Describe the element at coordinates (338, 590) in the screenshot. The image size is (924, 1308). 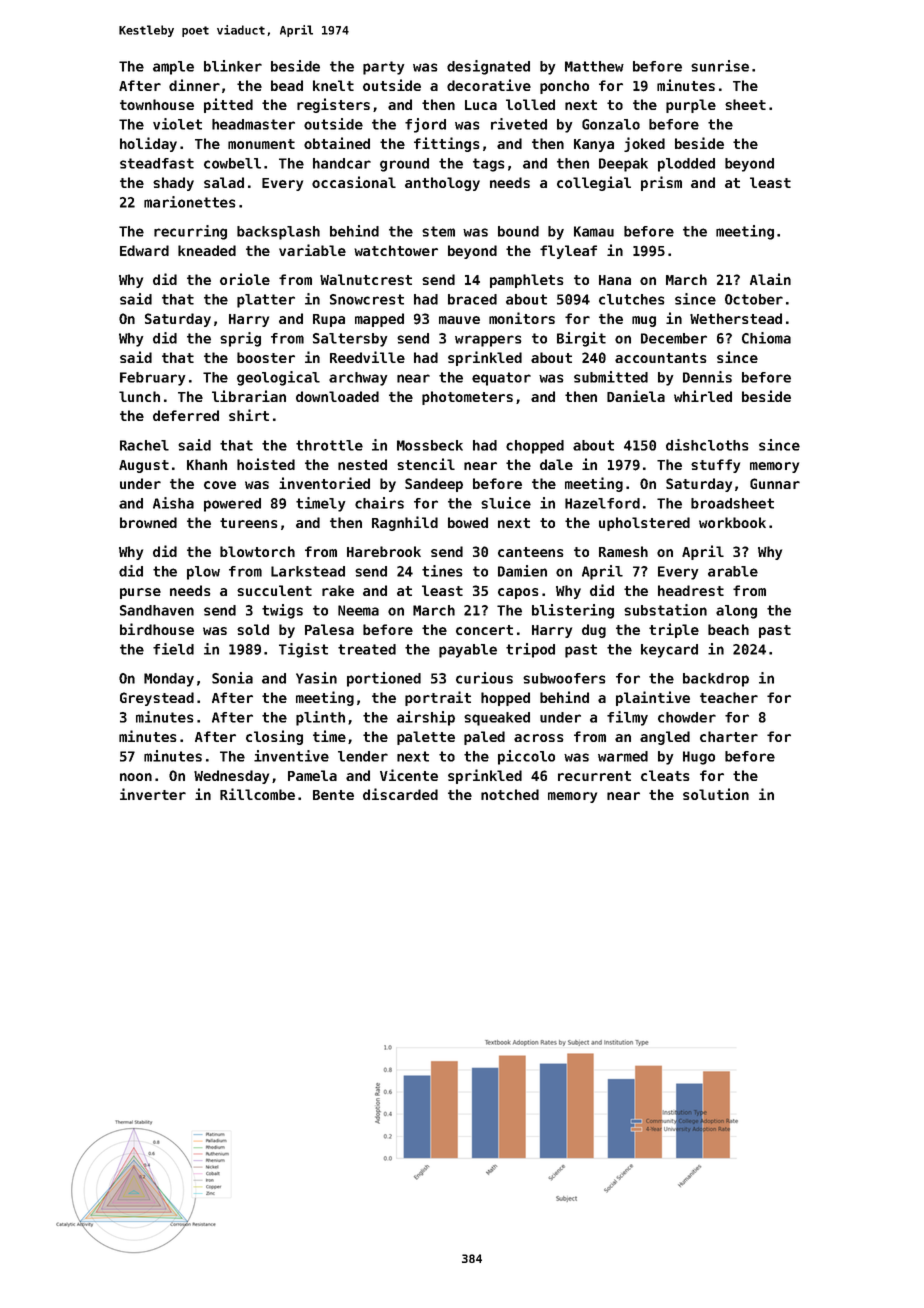
I see `rake` at that location.
